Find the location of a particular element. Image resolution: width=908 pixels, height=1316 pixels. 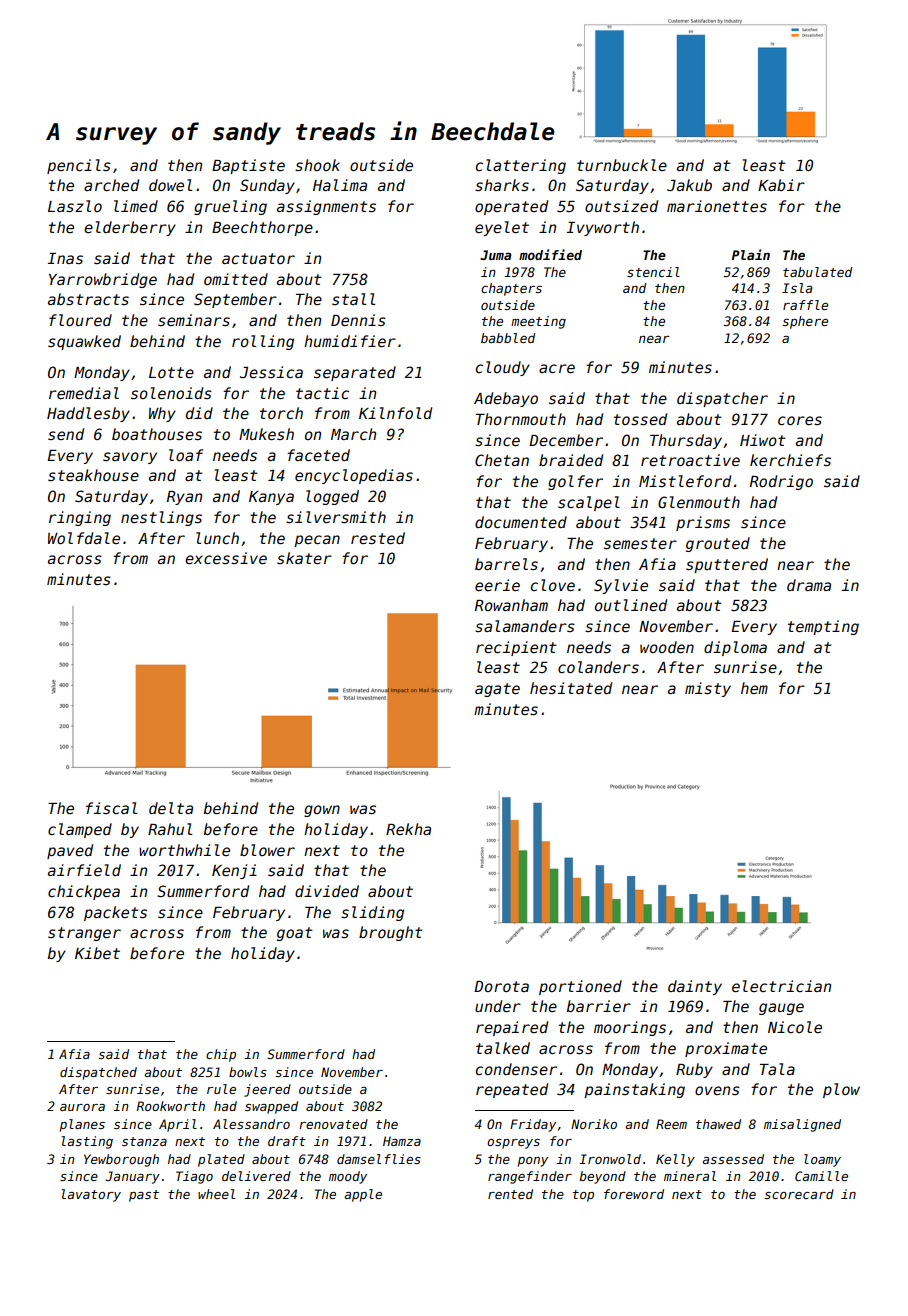

hem is located at coordinates (754, 688).
